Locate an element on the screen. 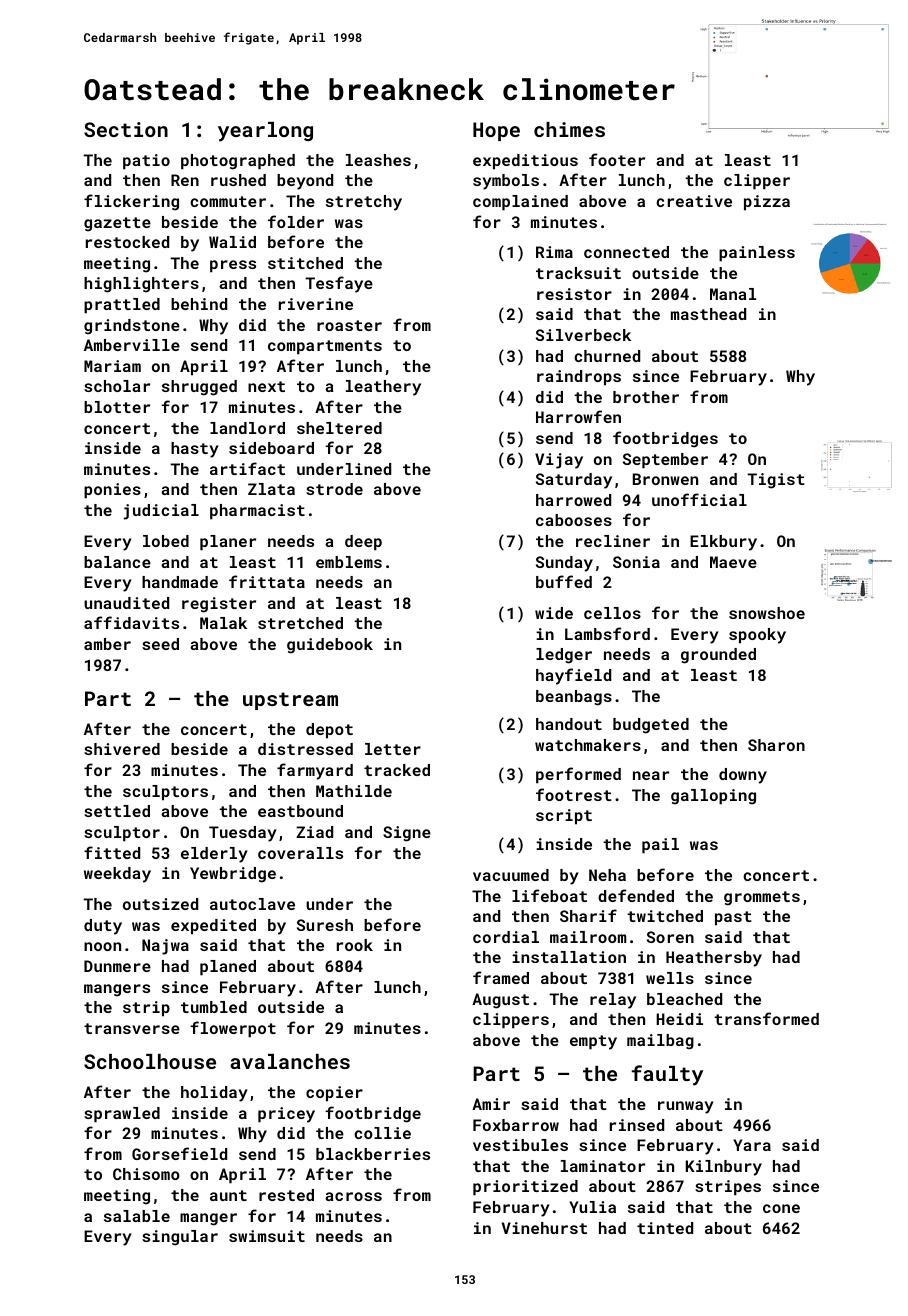 The height and width of the screenshot is (1316, 908). Maeve is located at coordinates (733, 562).
